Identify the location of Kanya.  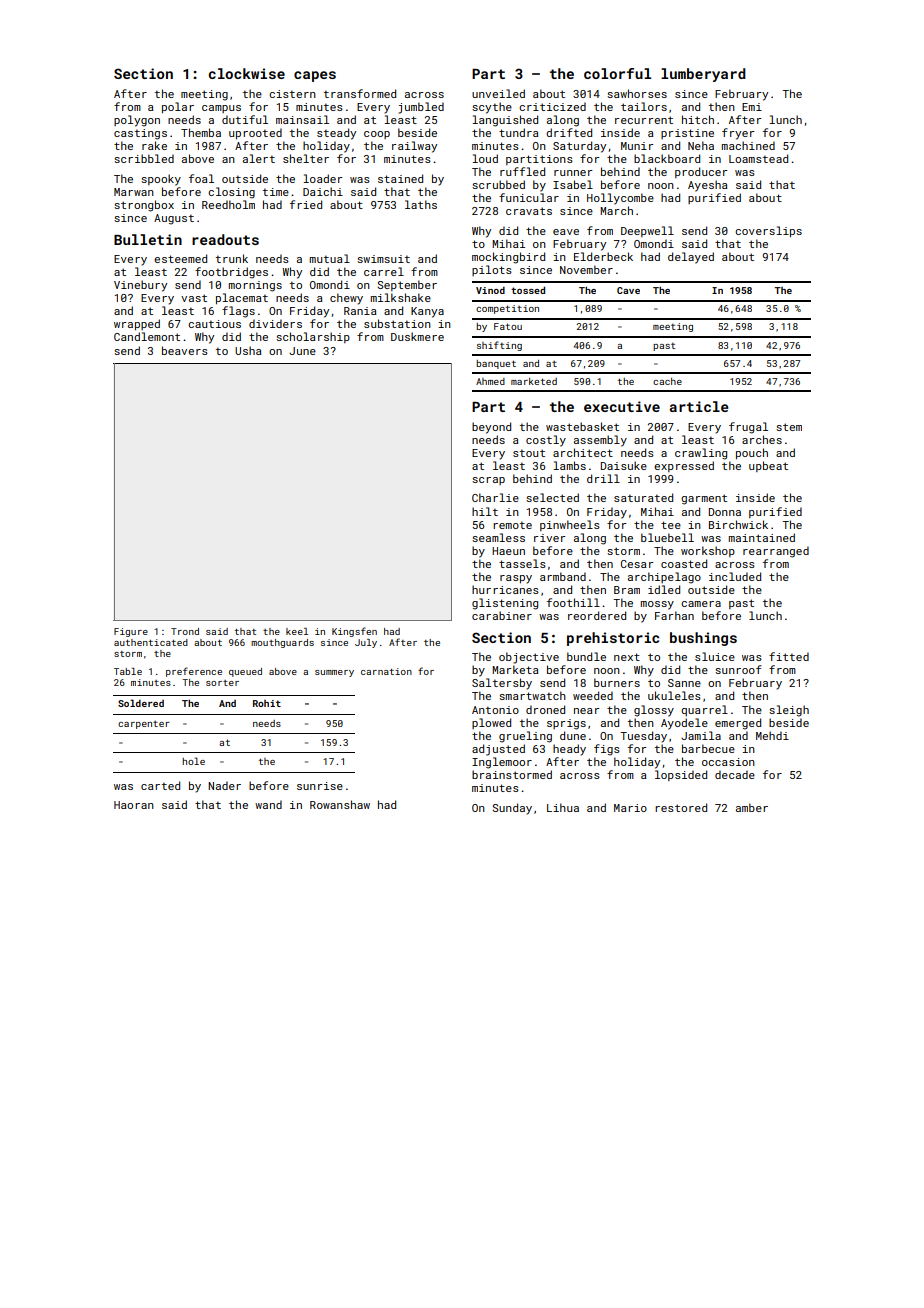
(427, 312).
